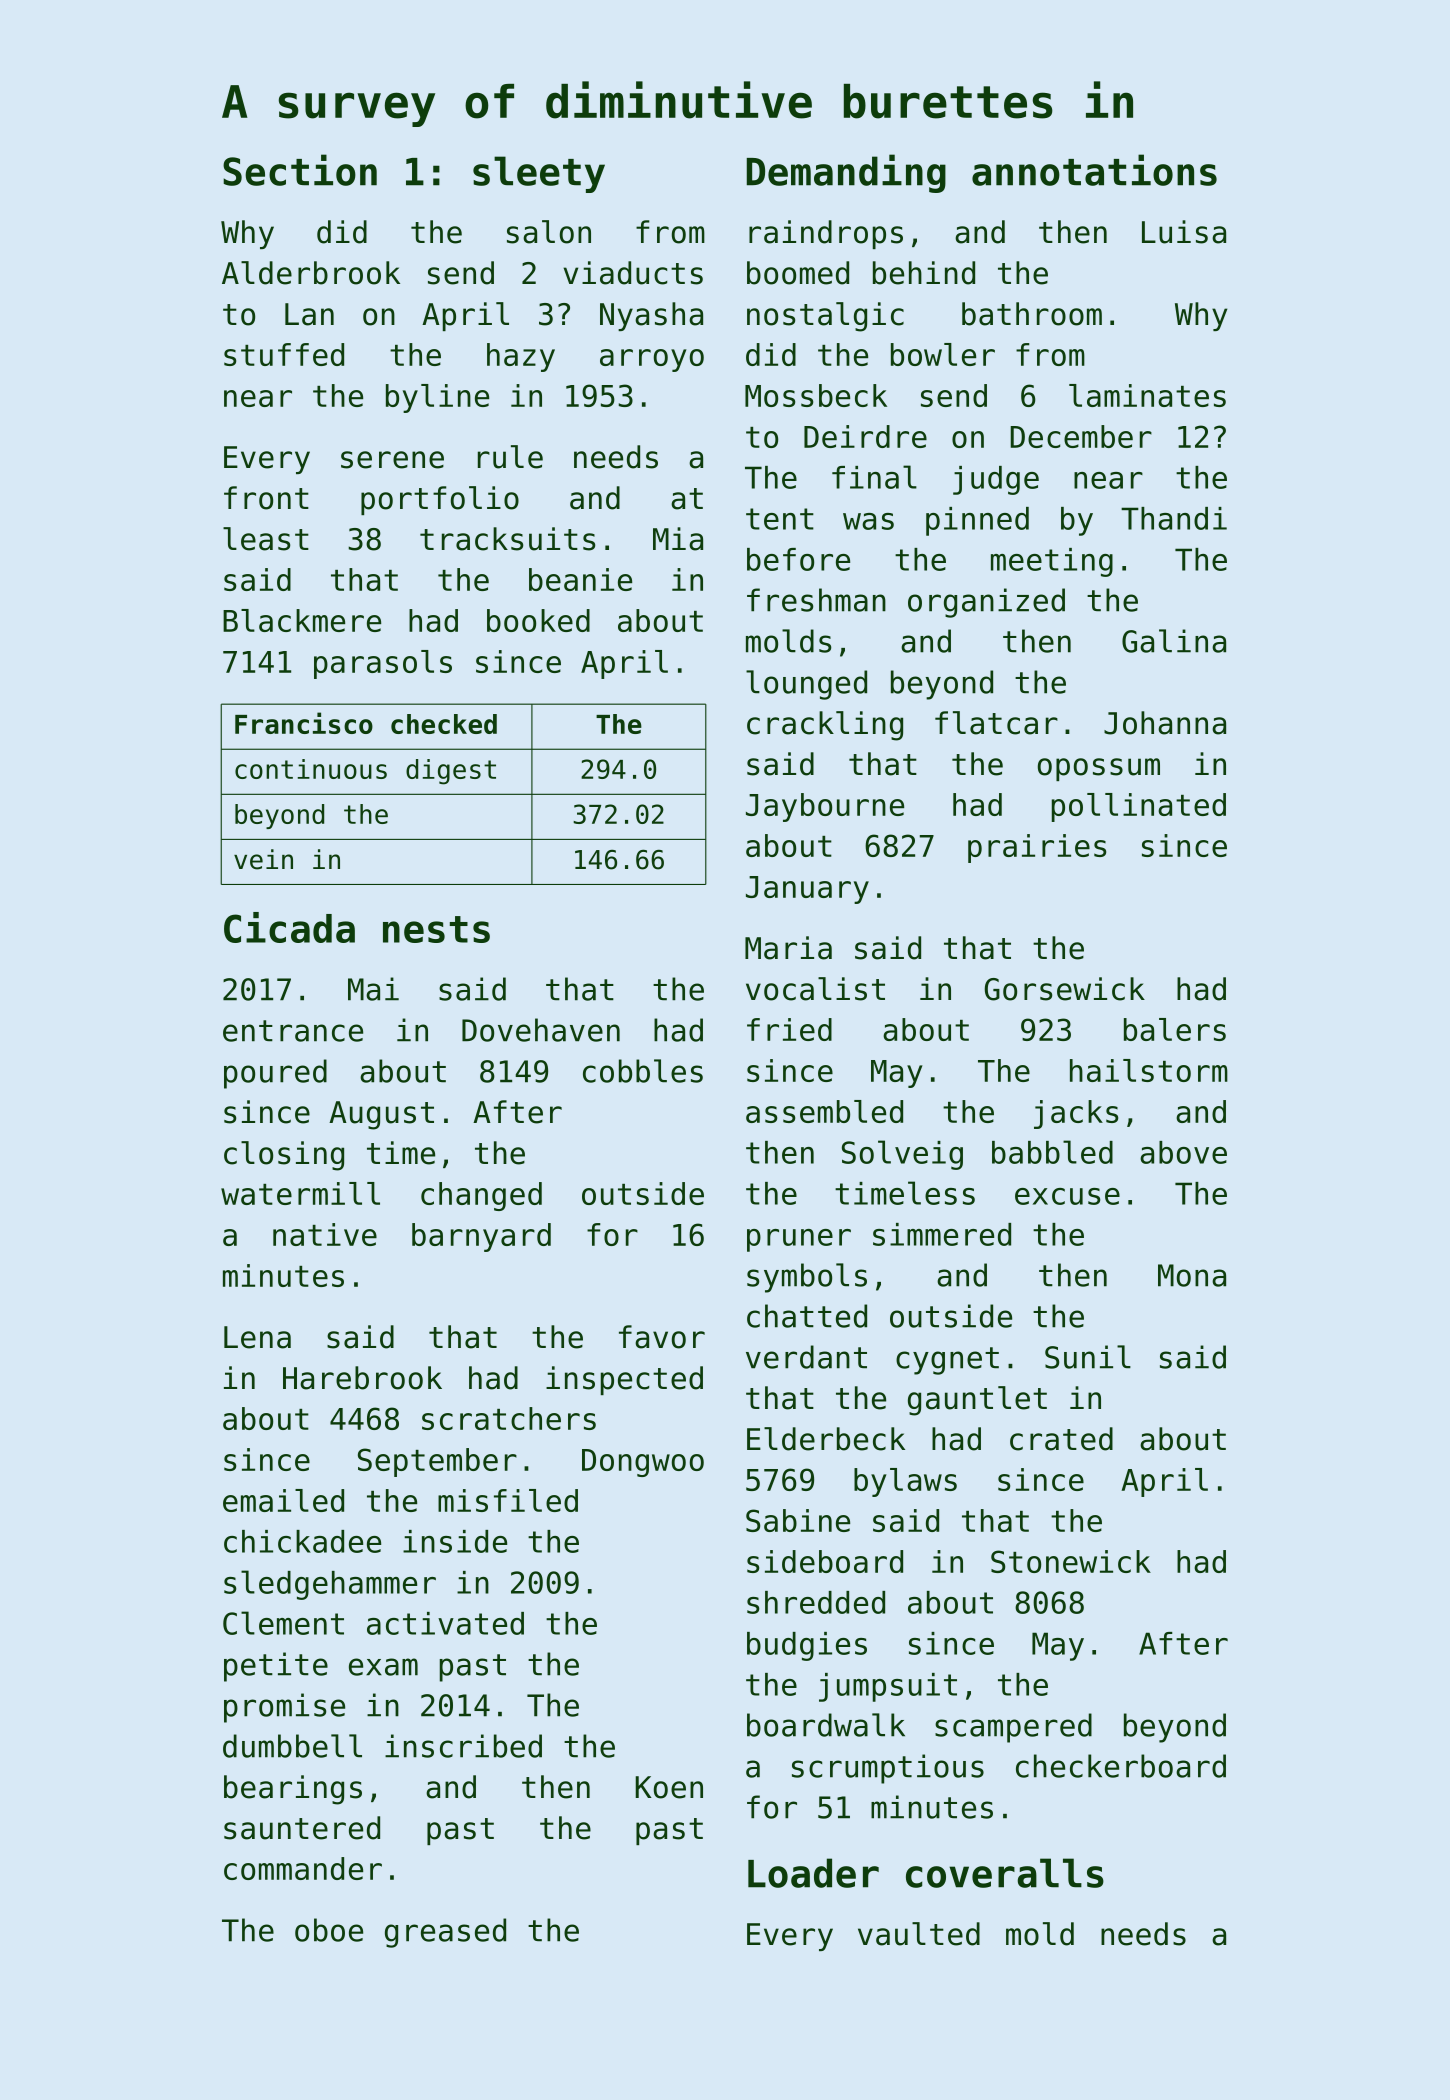  Describe the element at coordinates (437, 1462) in the page. I see `September` at that location.
